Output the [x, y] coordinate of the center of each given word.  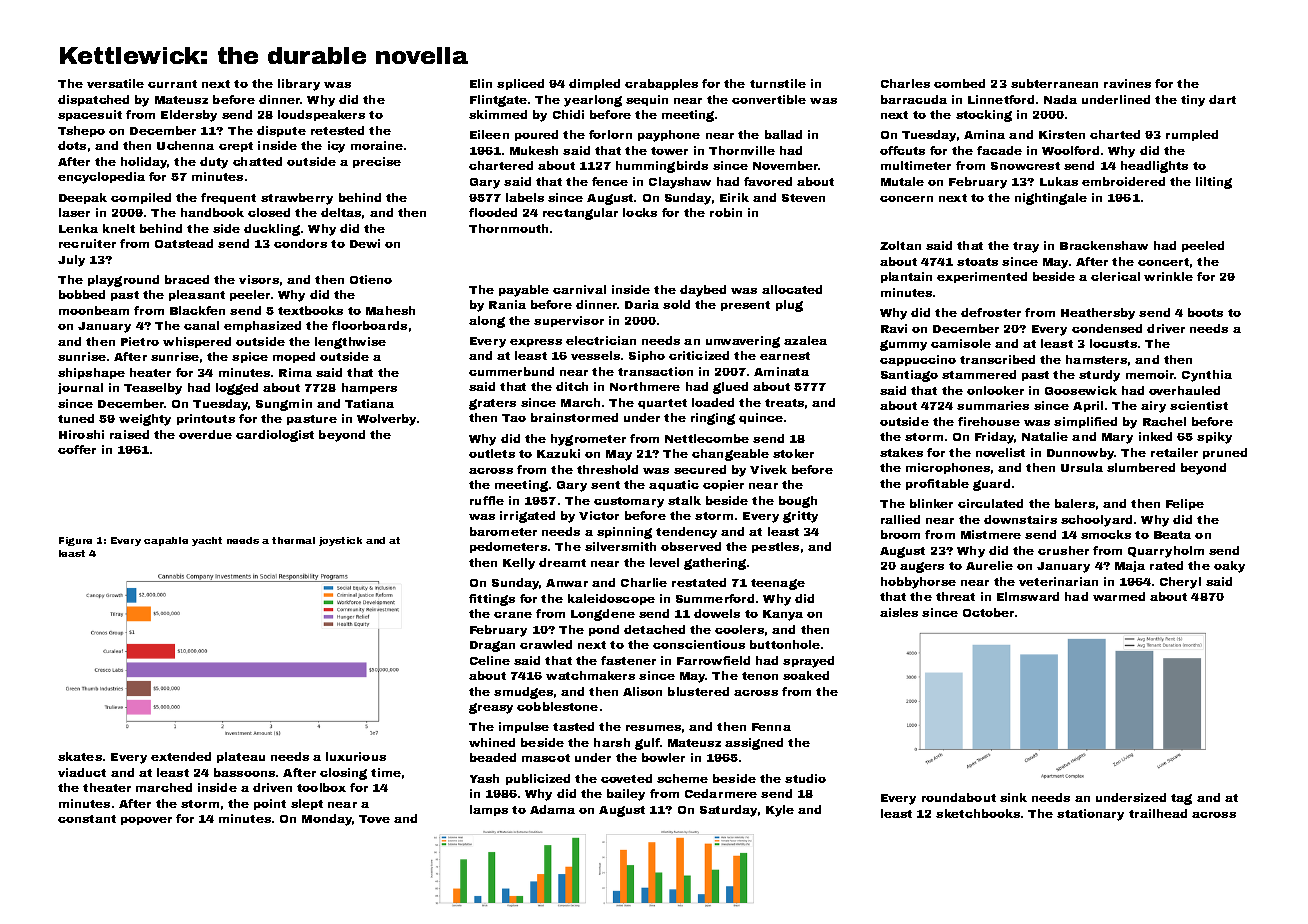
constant [87, 819]
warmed [1119, 596]
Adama [552, 809]
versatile [115, 83]
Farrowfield [713, 660]
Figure [75, 541]
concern [906, 199]
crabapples [661, 84]
